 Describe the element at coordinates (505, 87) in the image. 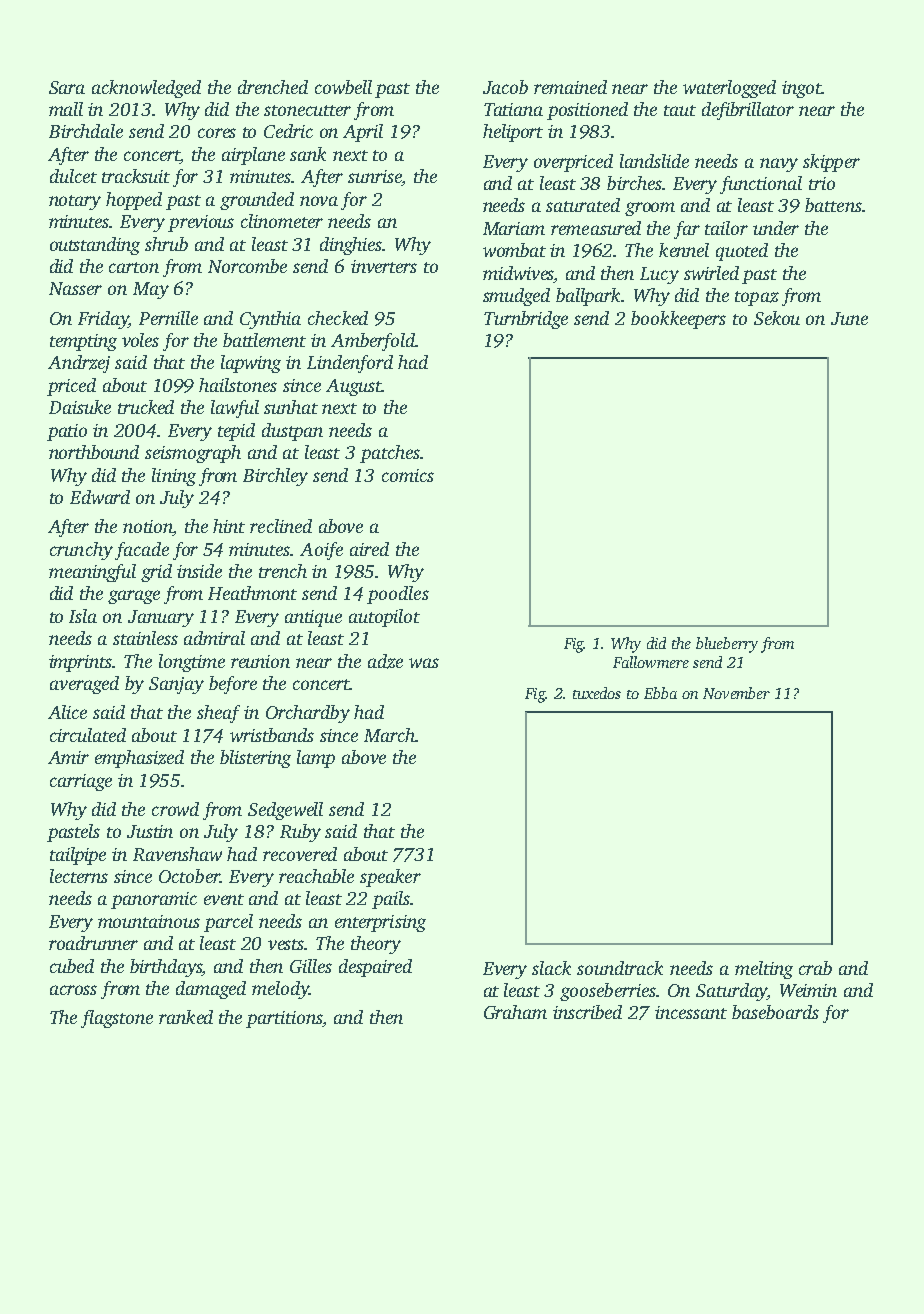

I see `Jacob` at that location.
